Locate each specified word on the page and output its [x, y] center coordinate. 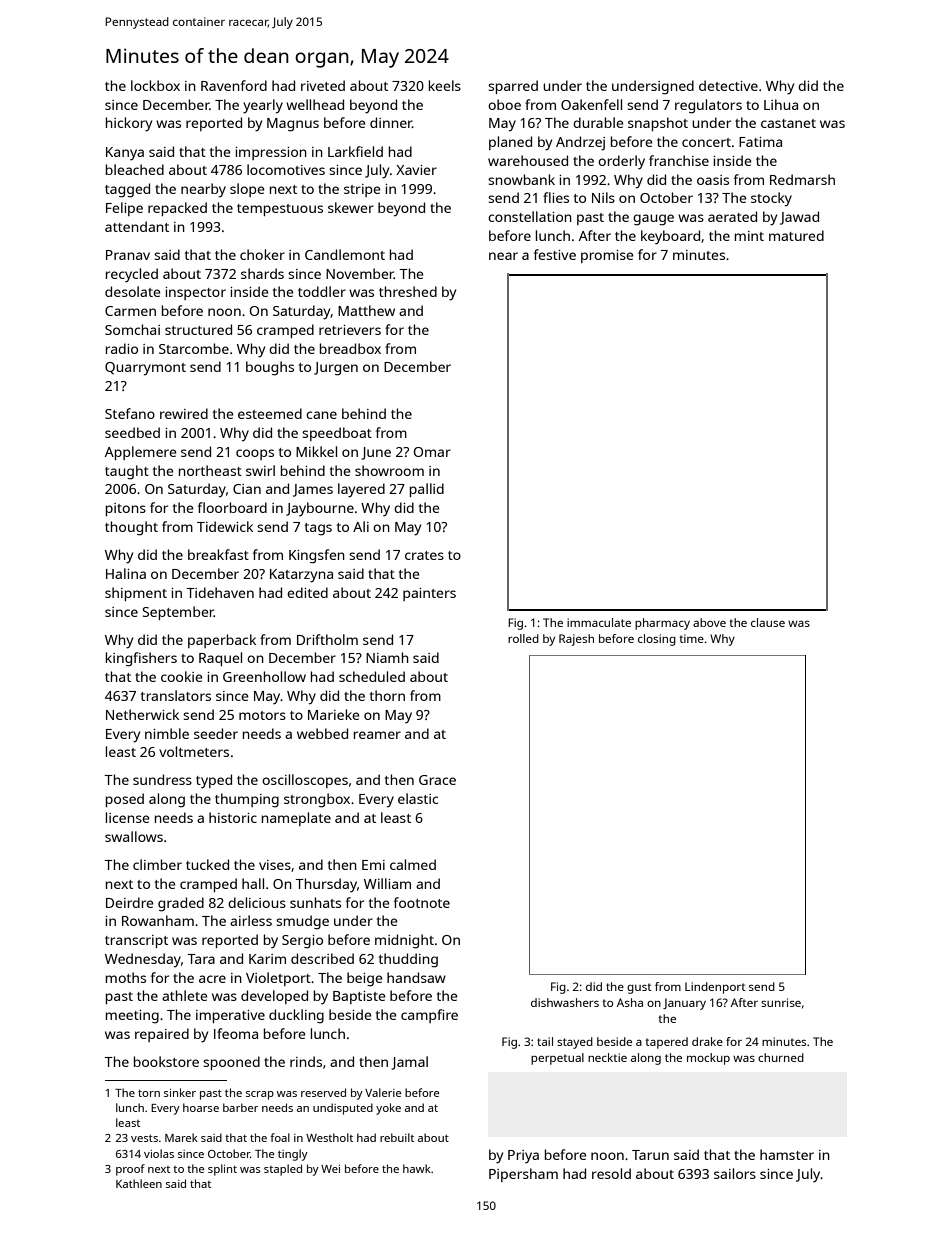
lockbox [155, 85]
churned [781, 1057]
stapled [283, 1170]
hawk [417, 1168]
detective [728, 85]
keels [445, 85]
